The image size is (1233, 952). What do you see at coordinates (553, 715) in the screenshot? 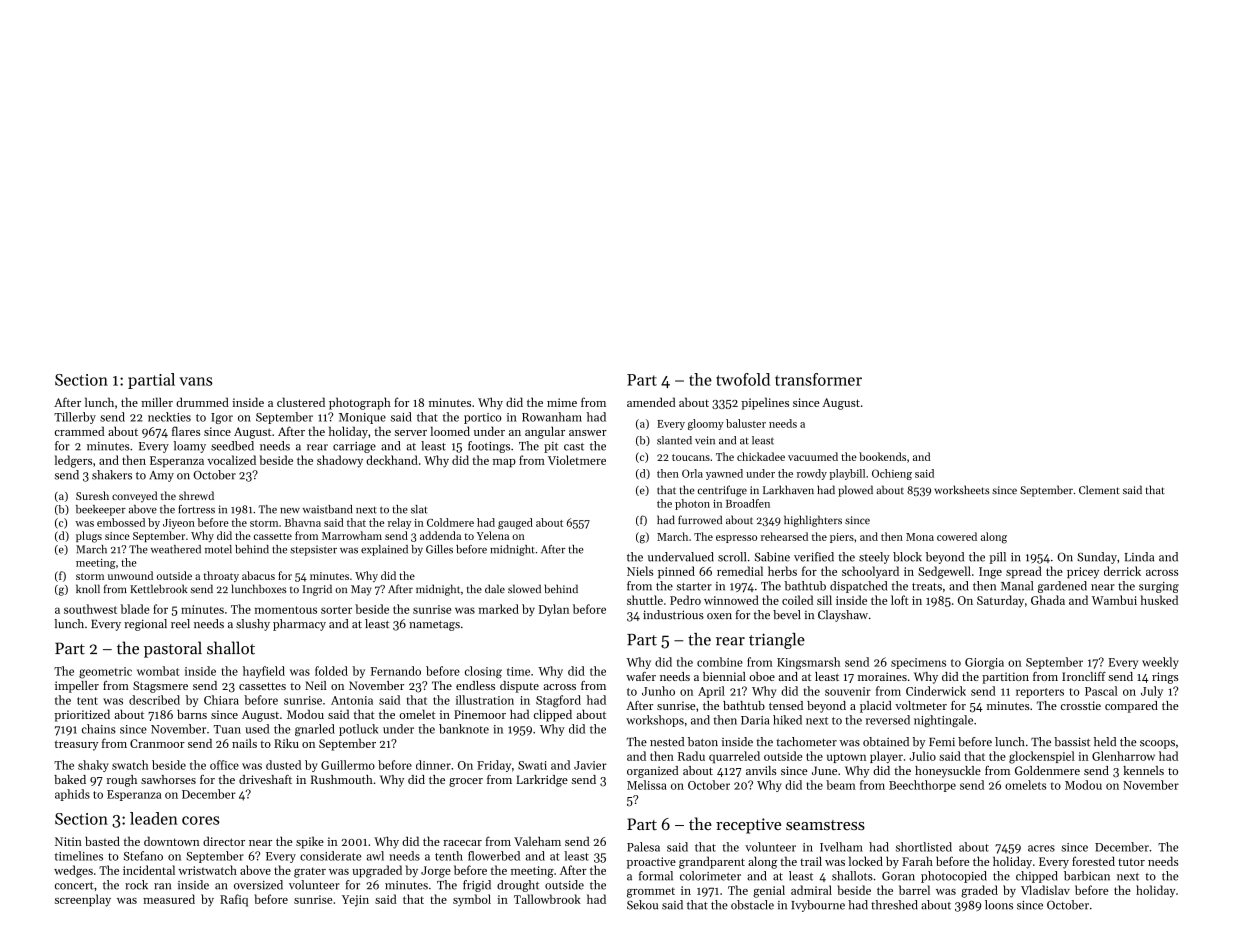
I see `clipped` at bounding box center [553, 715].
